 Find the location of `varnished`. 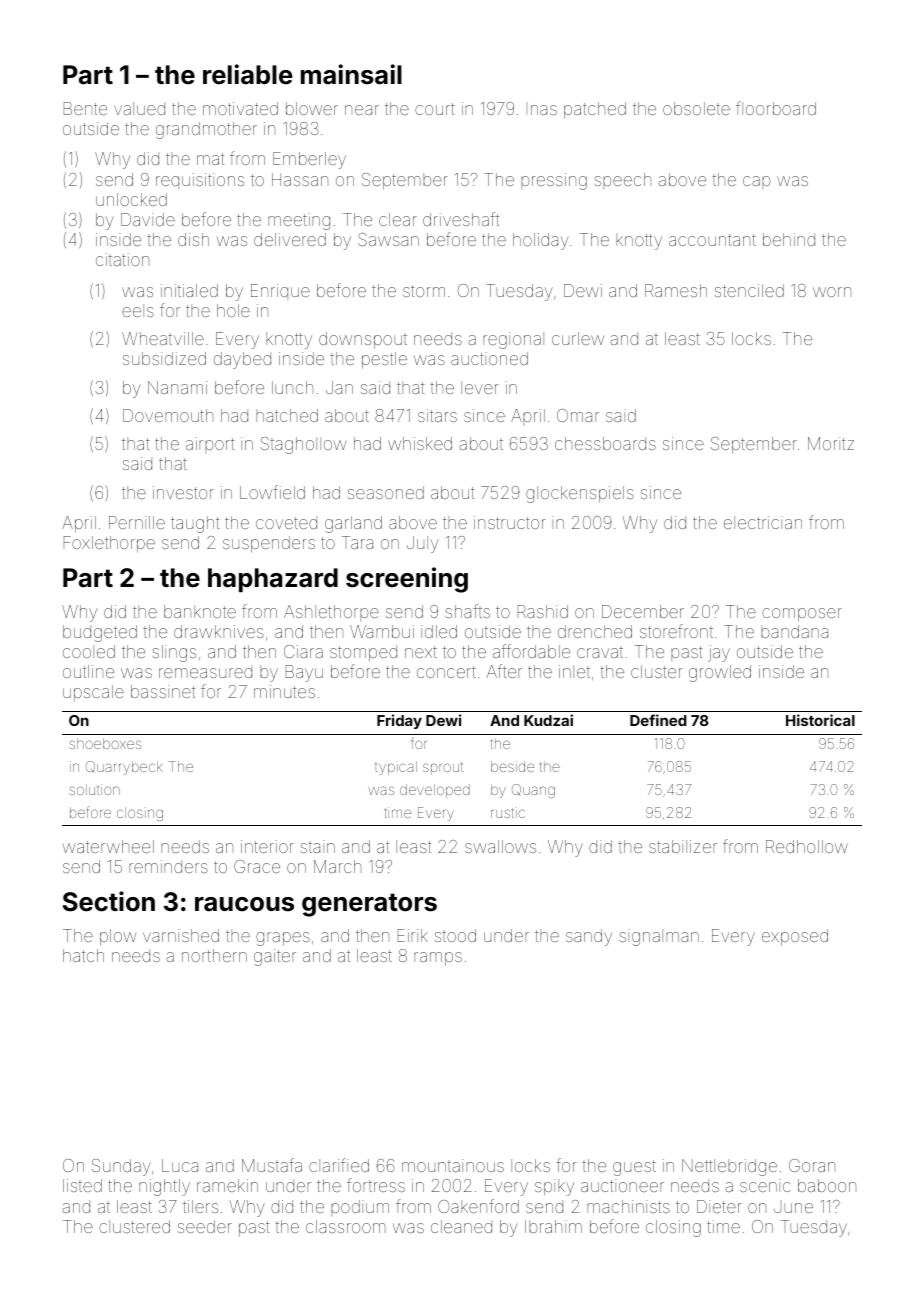

varnished is located at coordinates (181, 935).
